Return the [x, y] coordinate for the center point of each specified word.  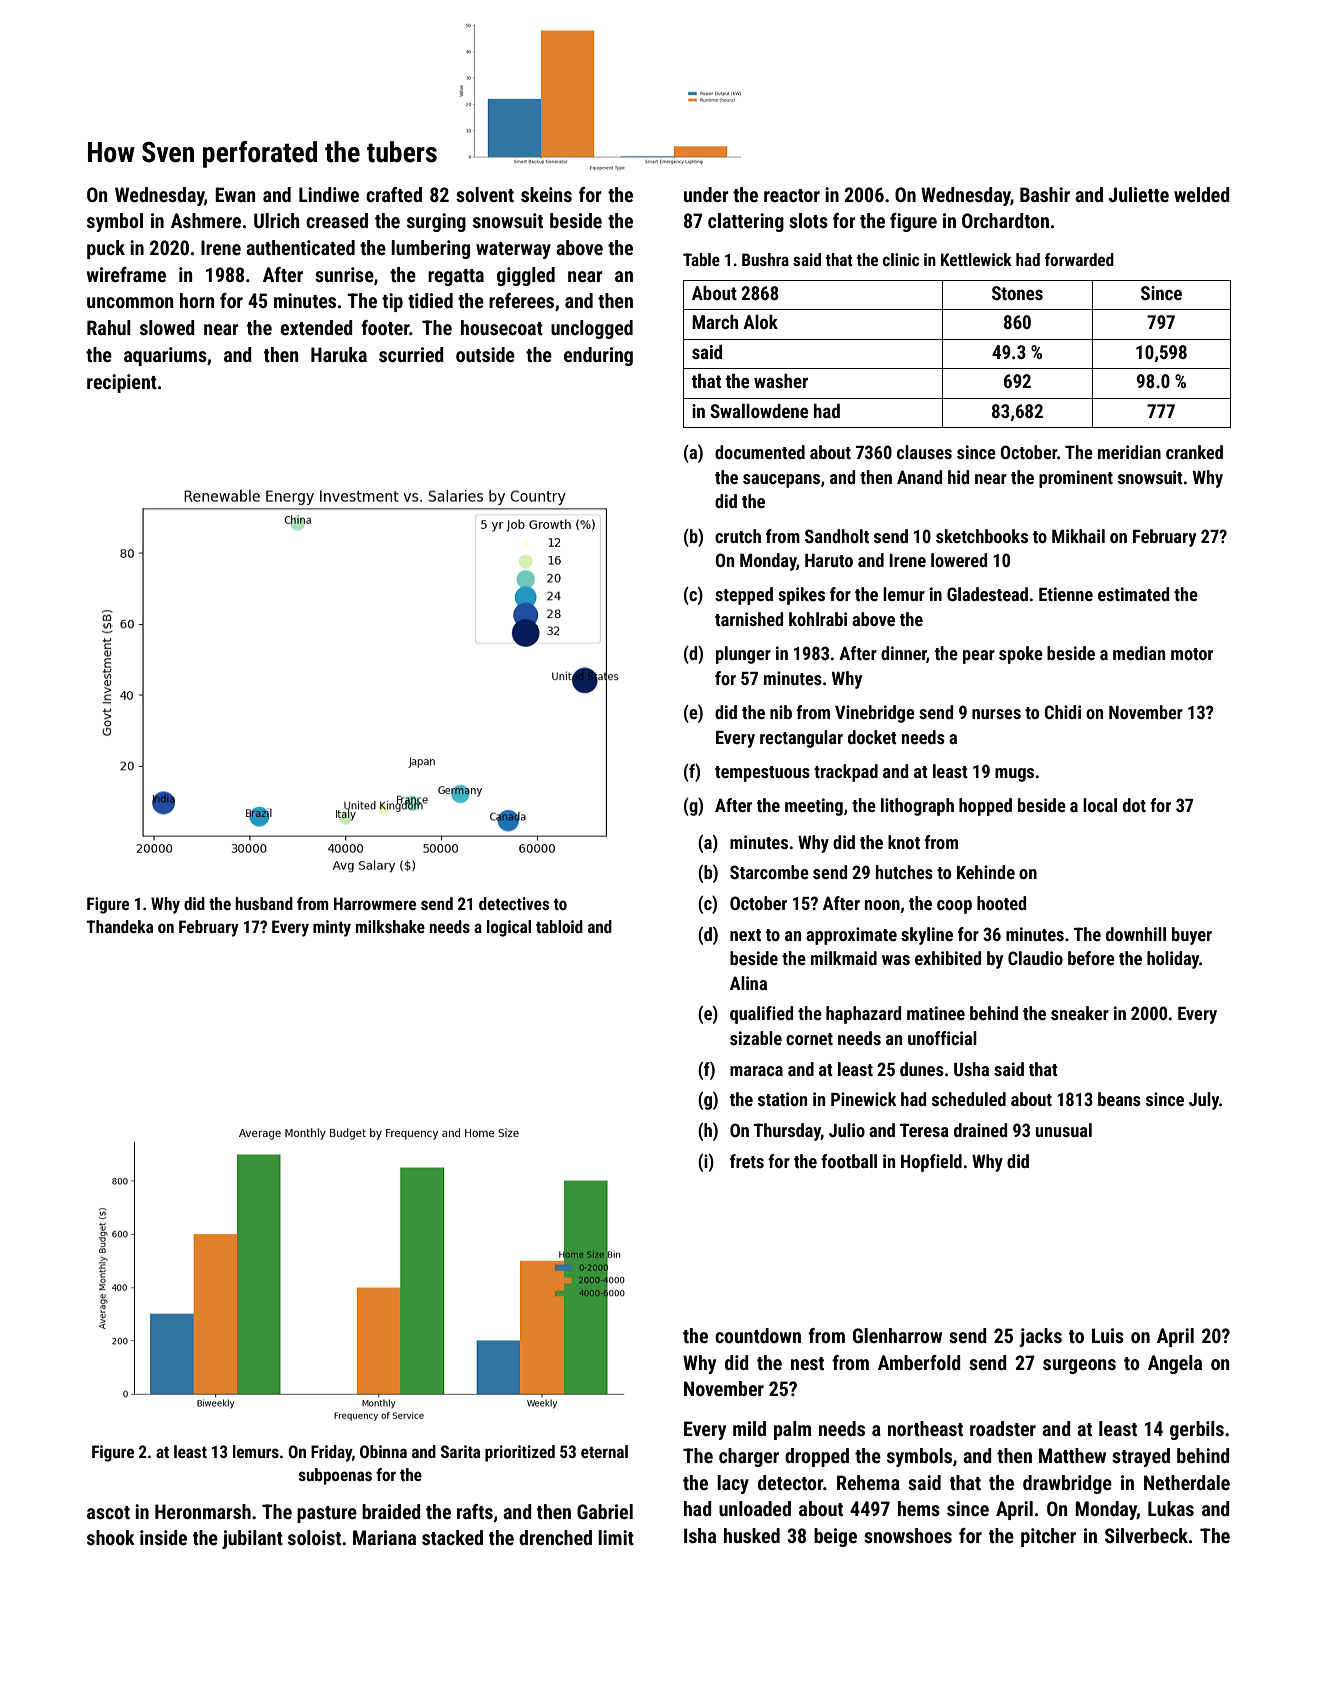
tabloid [559, 926]
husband [264, 903]
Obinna [383, 1451]
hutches [904, 872]
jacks [1040, 1337]
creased [337, 220]
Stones [1017, 293]
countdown [758, 1335]
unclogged [592, 329]
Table [701, 259]
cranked [1194, 452]
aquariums [165, 356]
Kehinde [986, 872]
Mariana [384, 1537]
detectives [514, 903]
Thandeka [119, 926]
